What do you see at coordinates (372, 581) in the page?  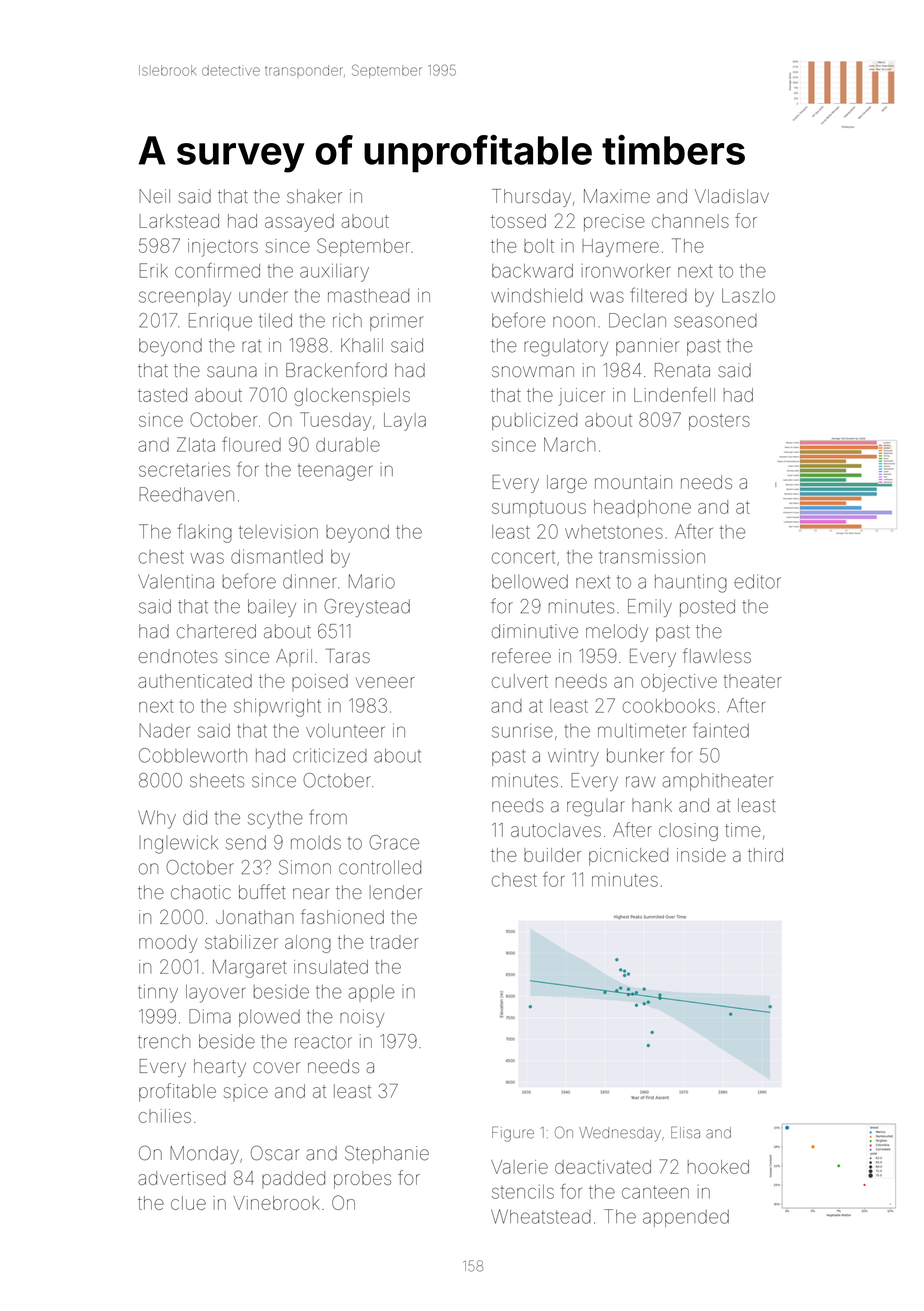 I see `Mario` at bounding box center [372, 581].
